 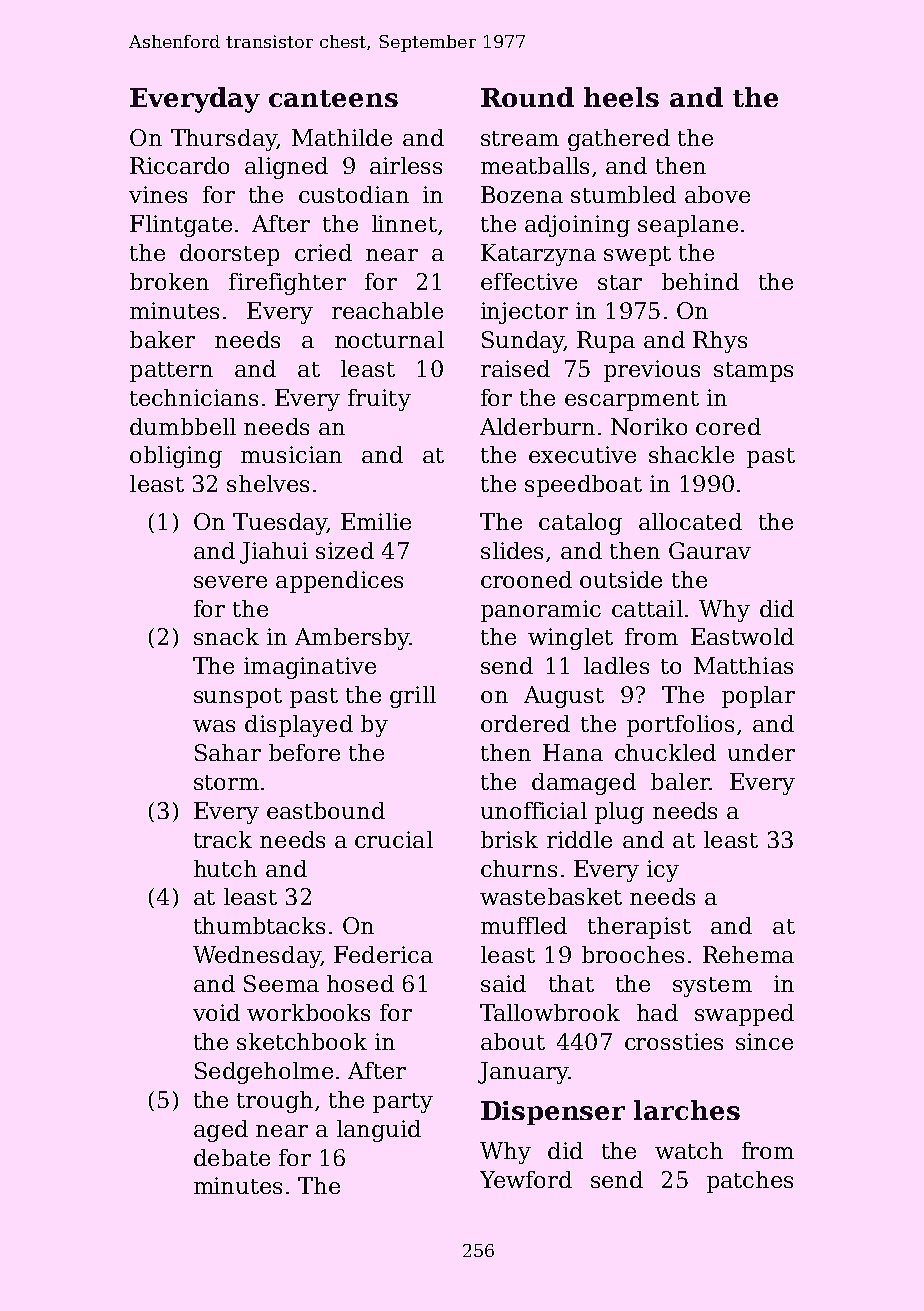 What do you see at coordinates (680, 781) in the page?
I see `baler` at bounding box center [680, 781].
